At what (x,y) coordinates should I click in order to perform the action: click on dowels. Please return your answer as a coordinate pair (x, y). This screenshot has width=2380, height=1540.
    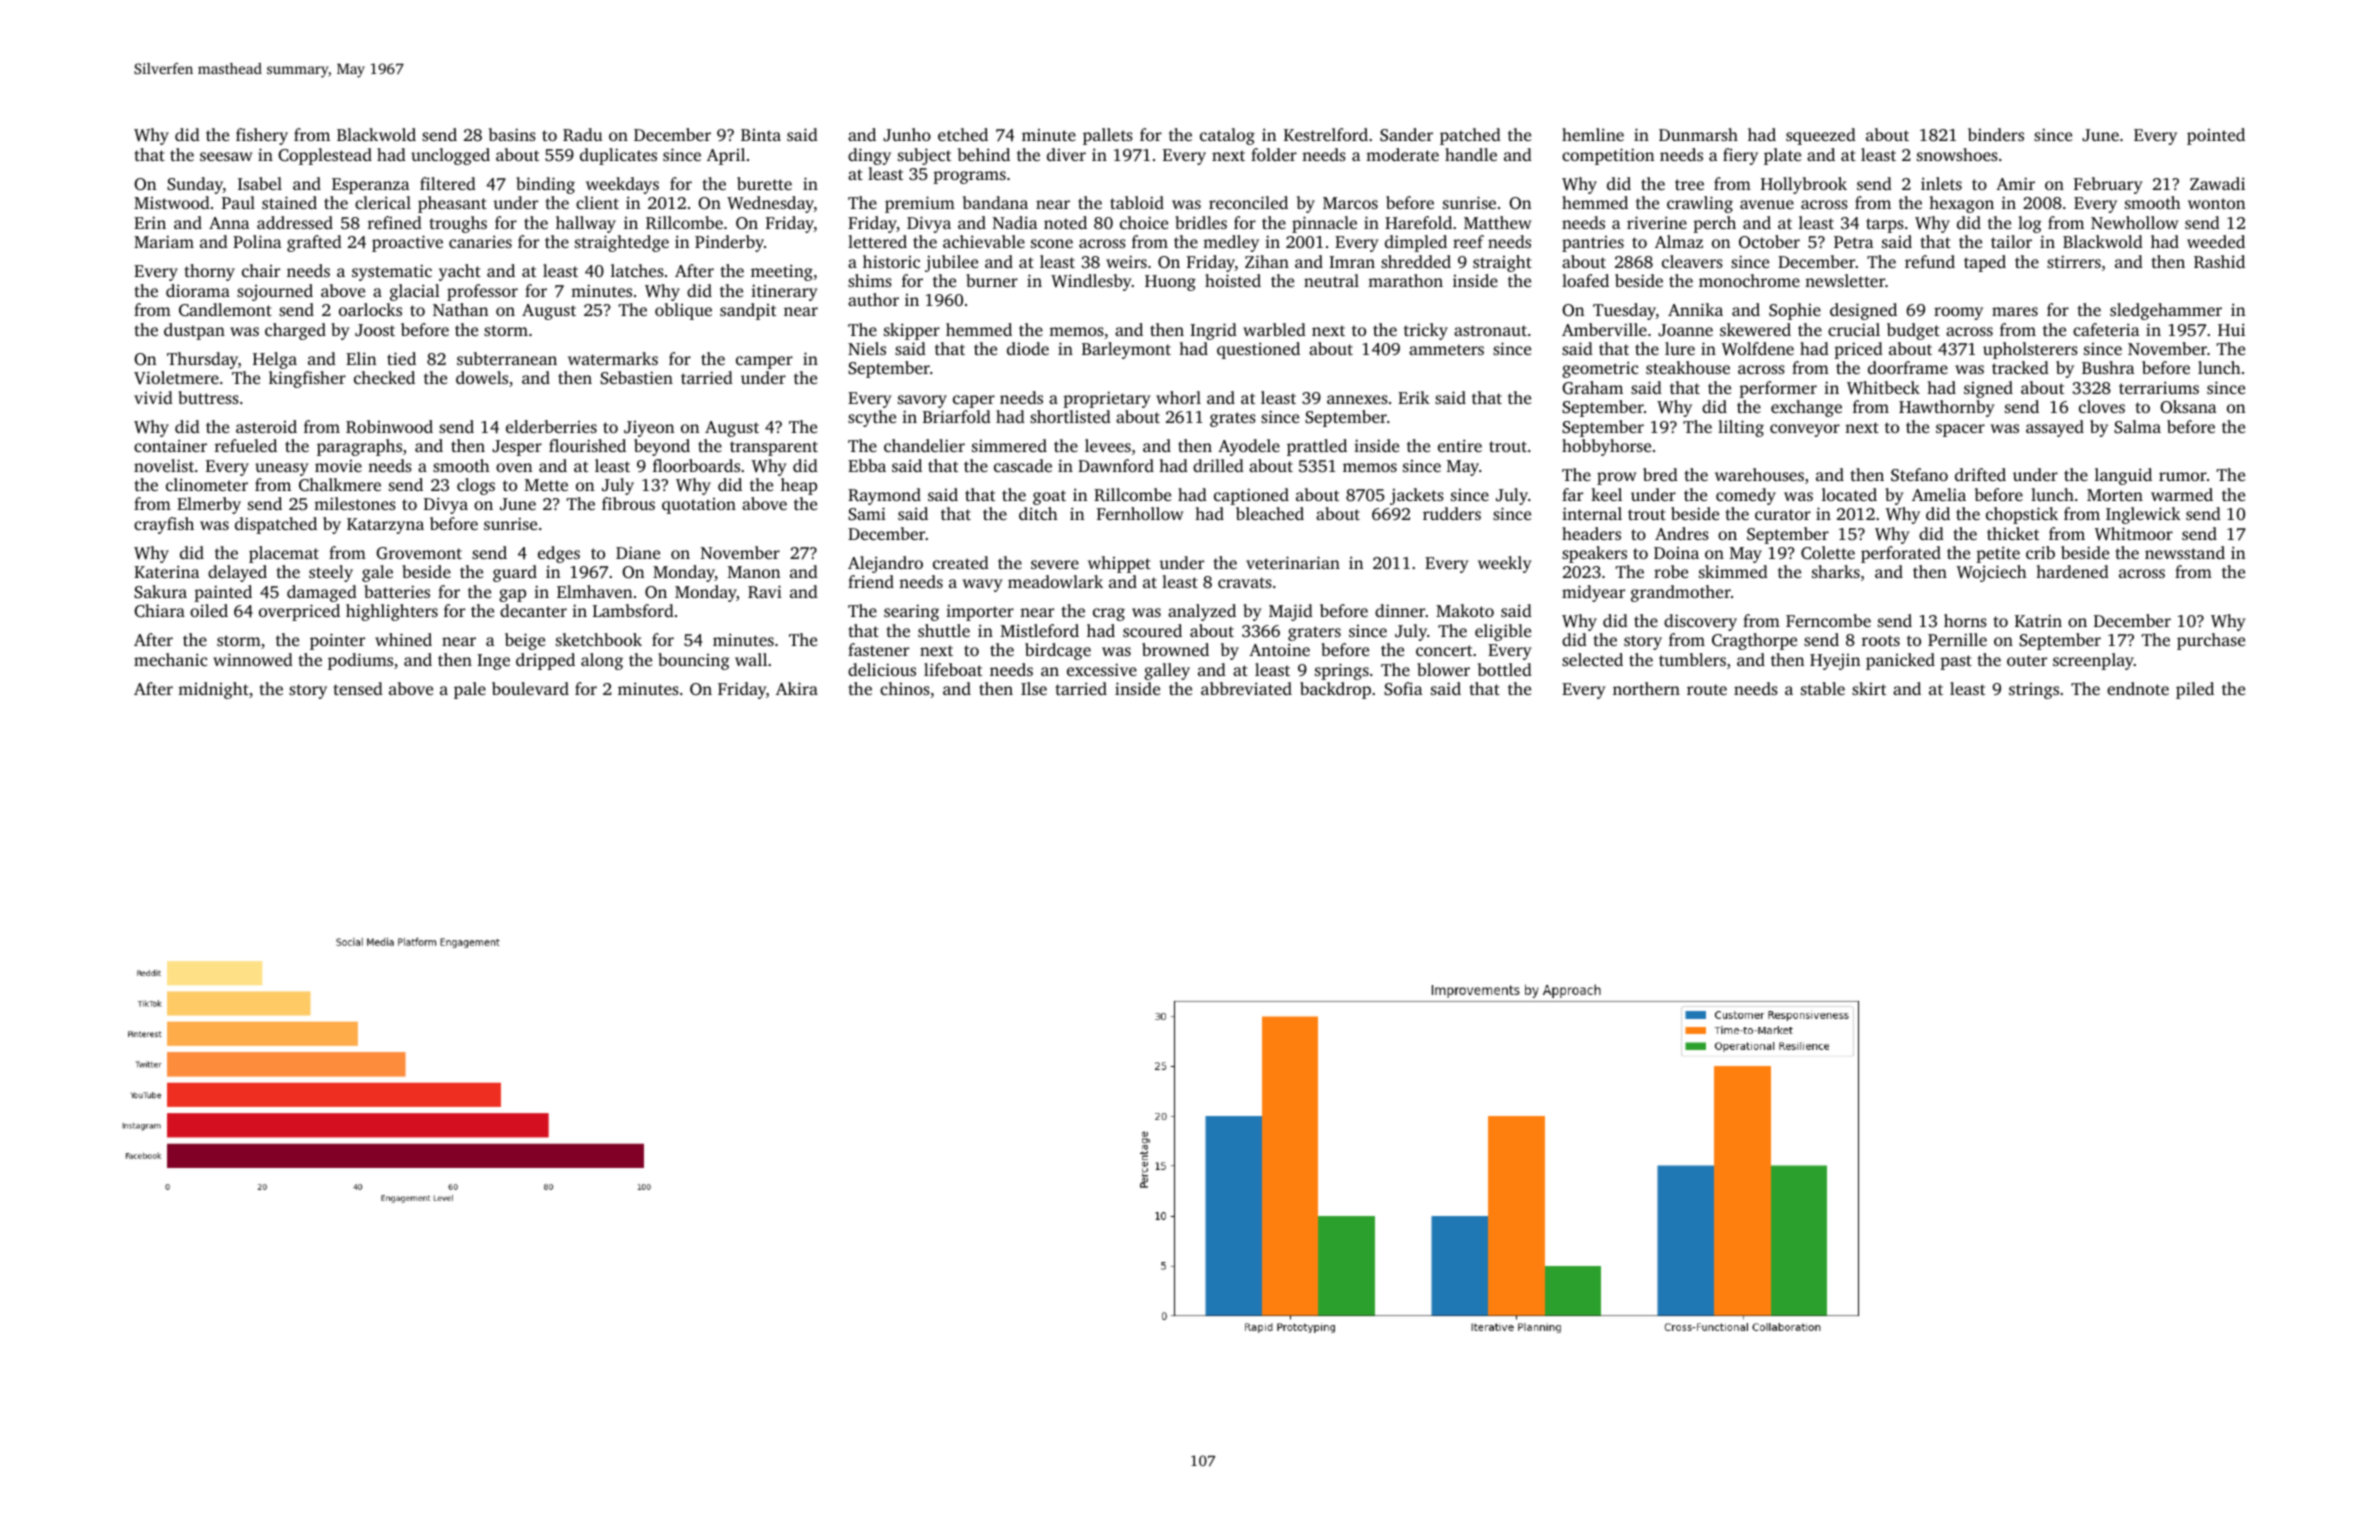
    Looking at the image, I should click on (482, 377).
